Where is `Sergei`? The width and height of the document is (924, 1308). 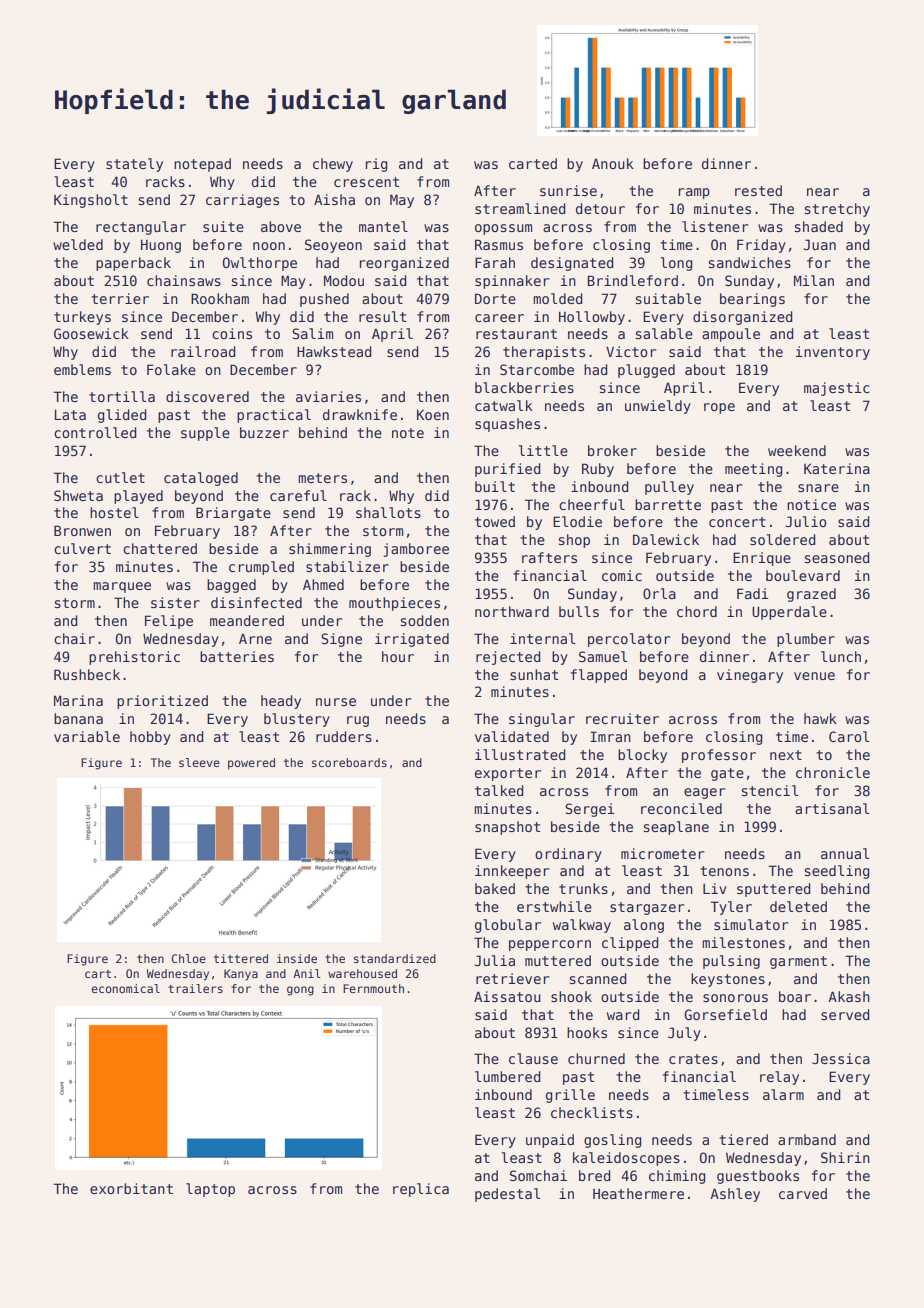
Sergei is located at coordinates (590, 810).
